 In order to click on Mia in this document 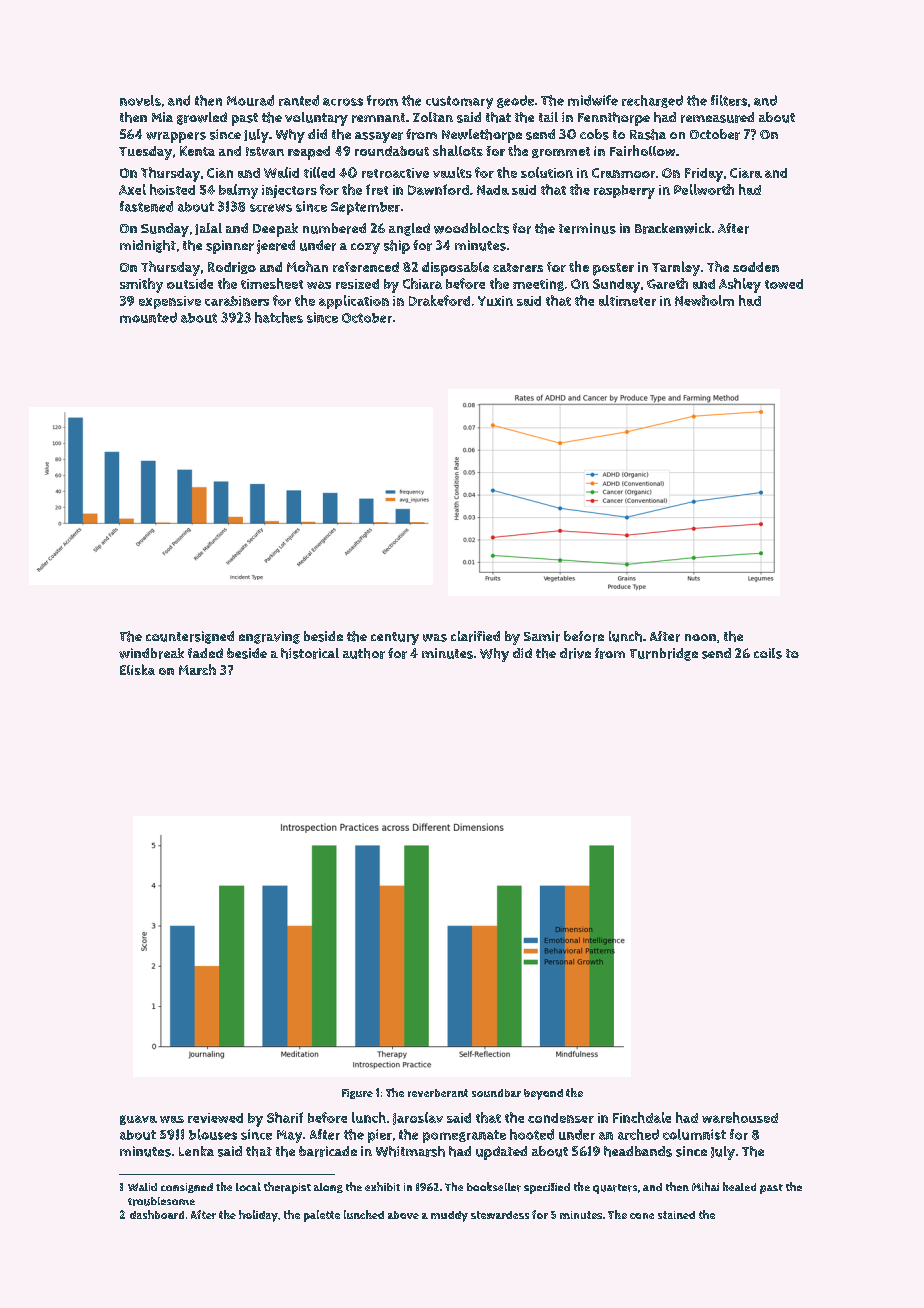, I will do `click(162, 117)`.
